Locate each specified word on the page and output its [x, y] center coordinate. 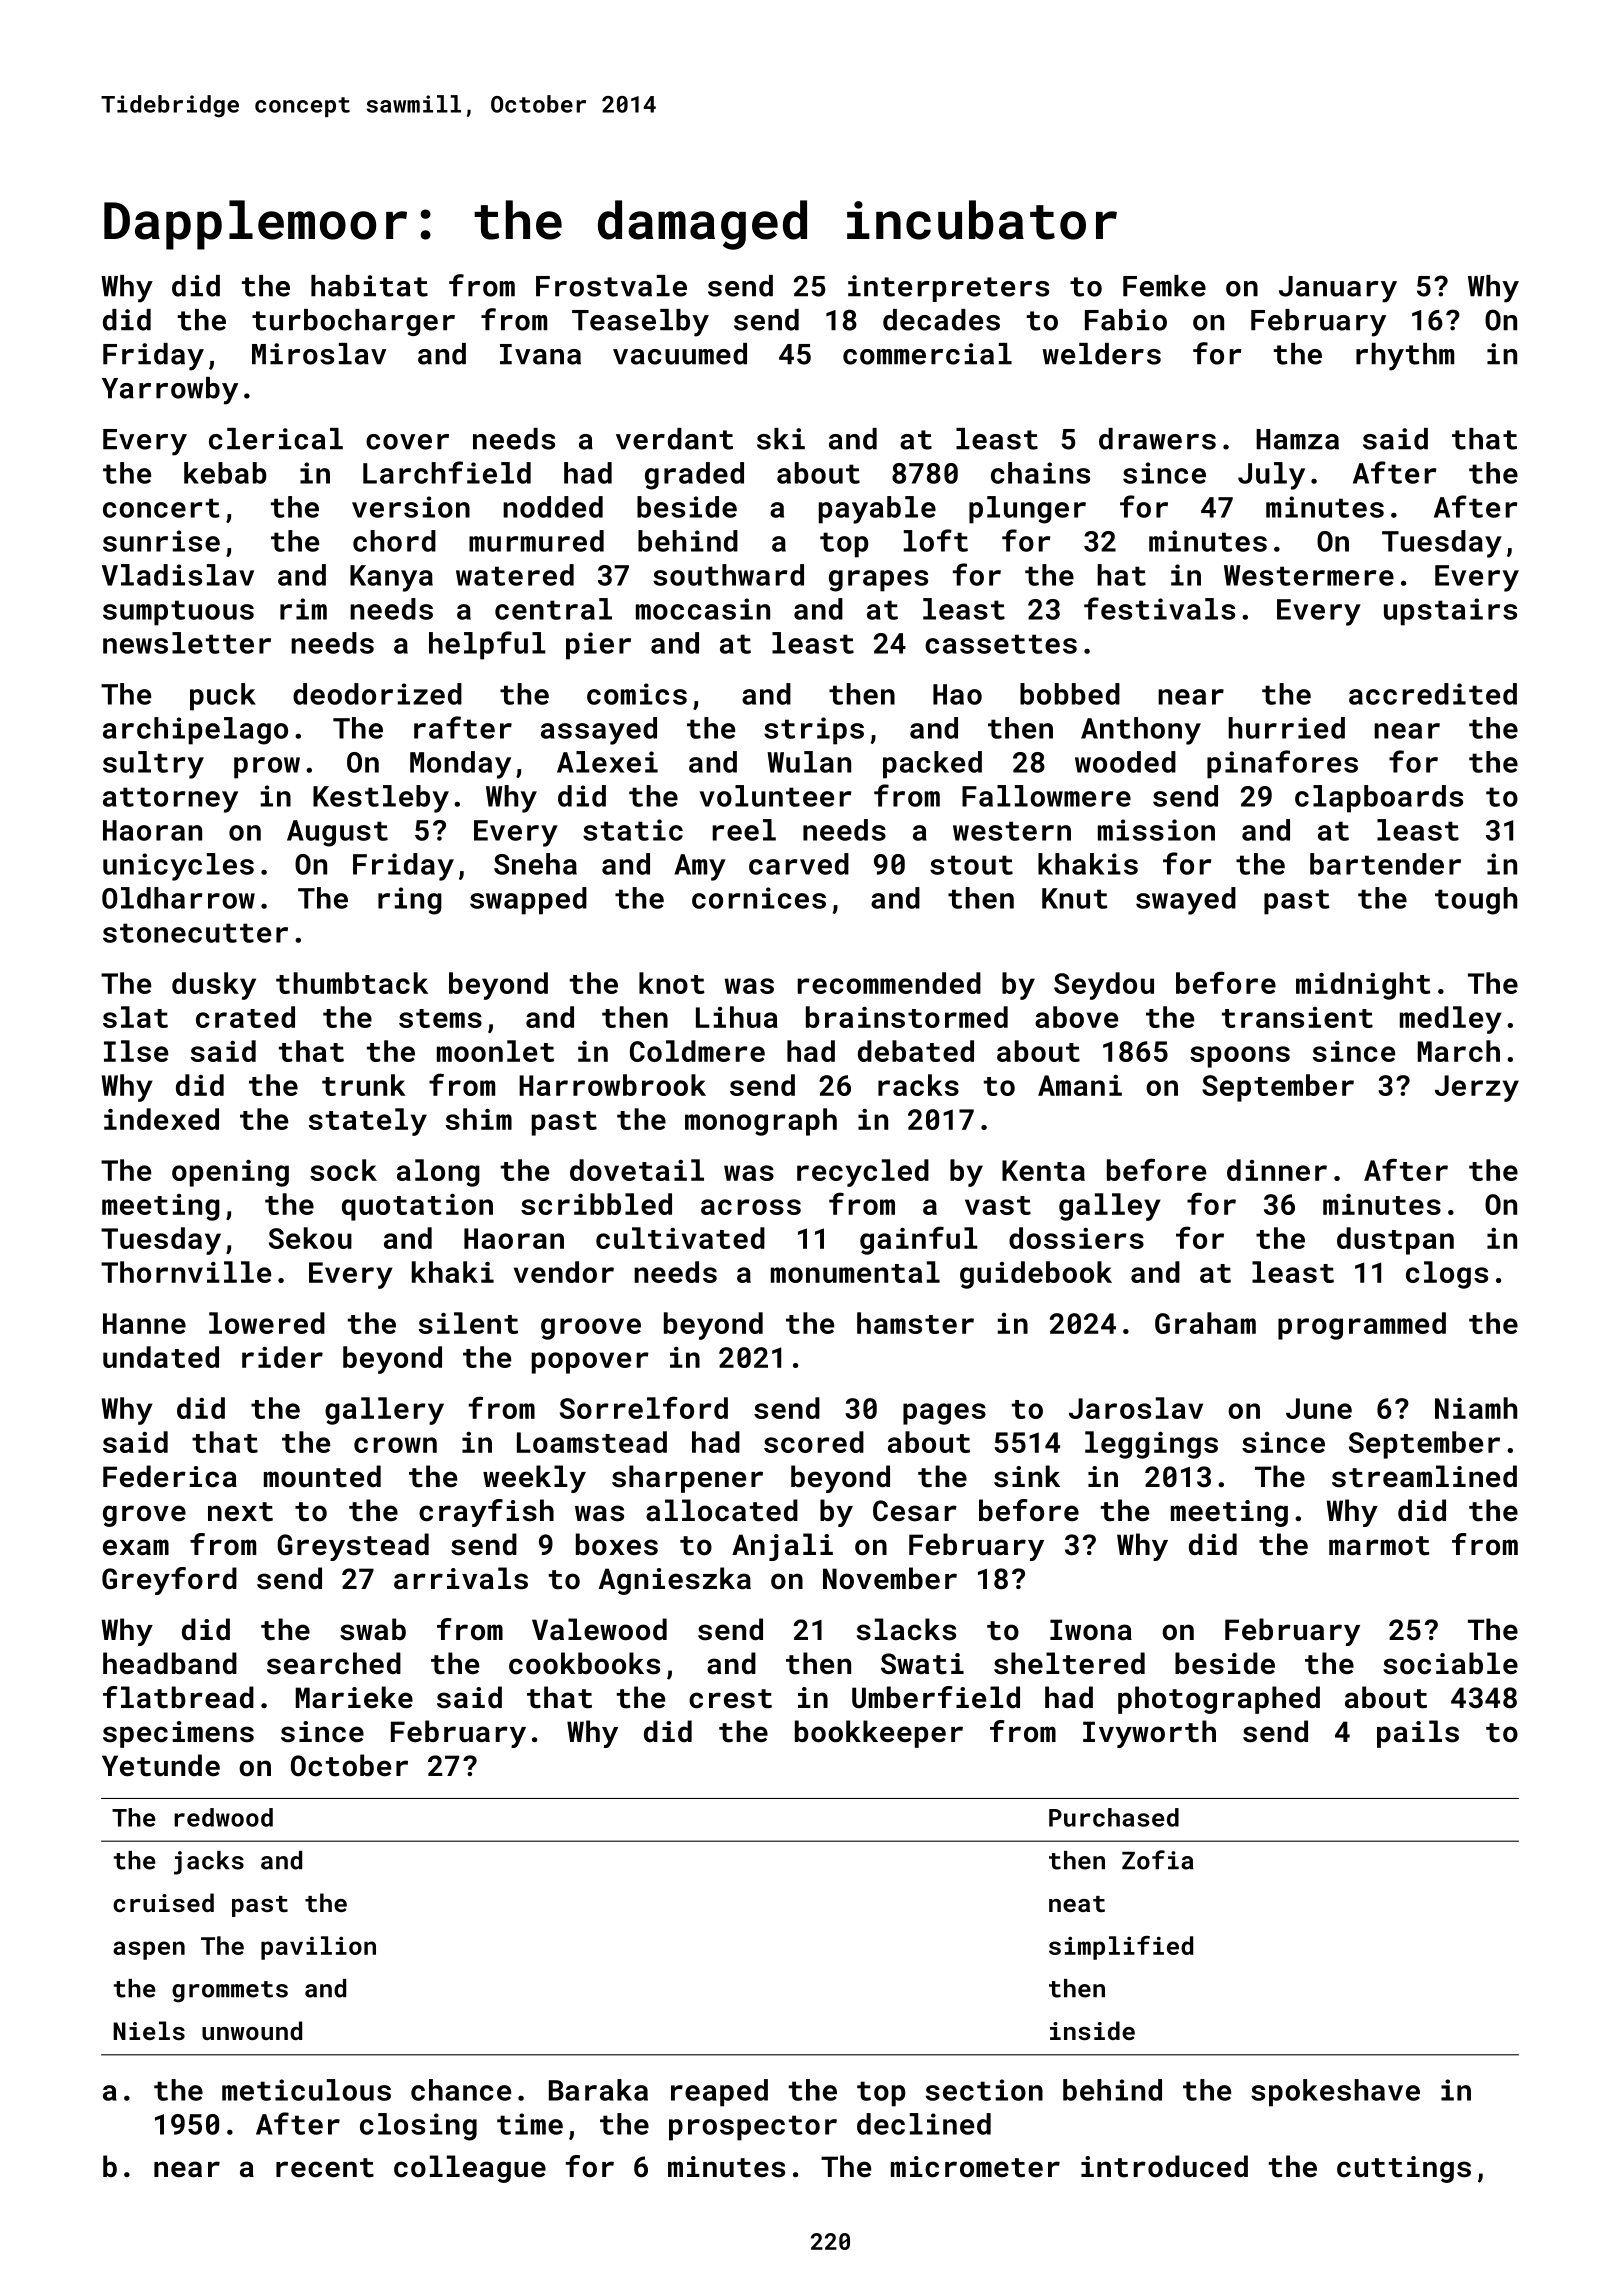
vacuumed [680, 354]
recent [325, 2168]
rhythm [1405, 357]
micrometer [975, 2167]
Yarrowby [170, 391]
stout [971, 865]
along [438, 1173]
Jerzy [1477, 1088]
